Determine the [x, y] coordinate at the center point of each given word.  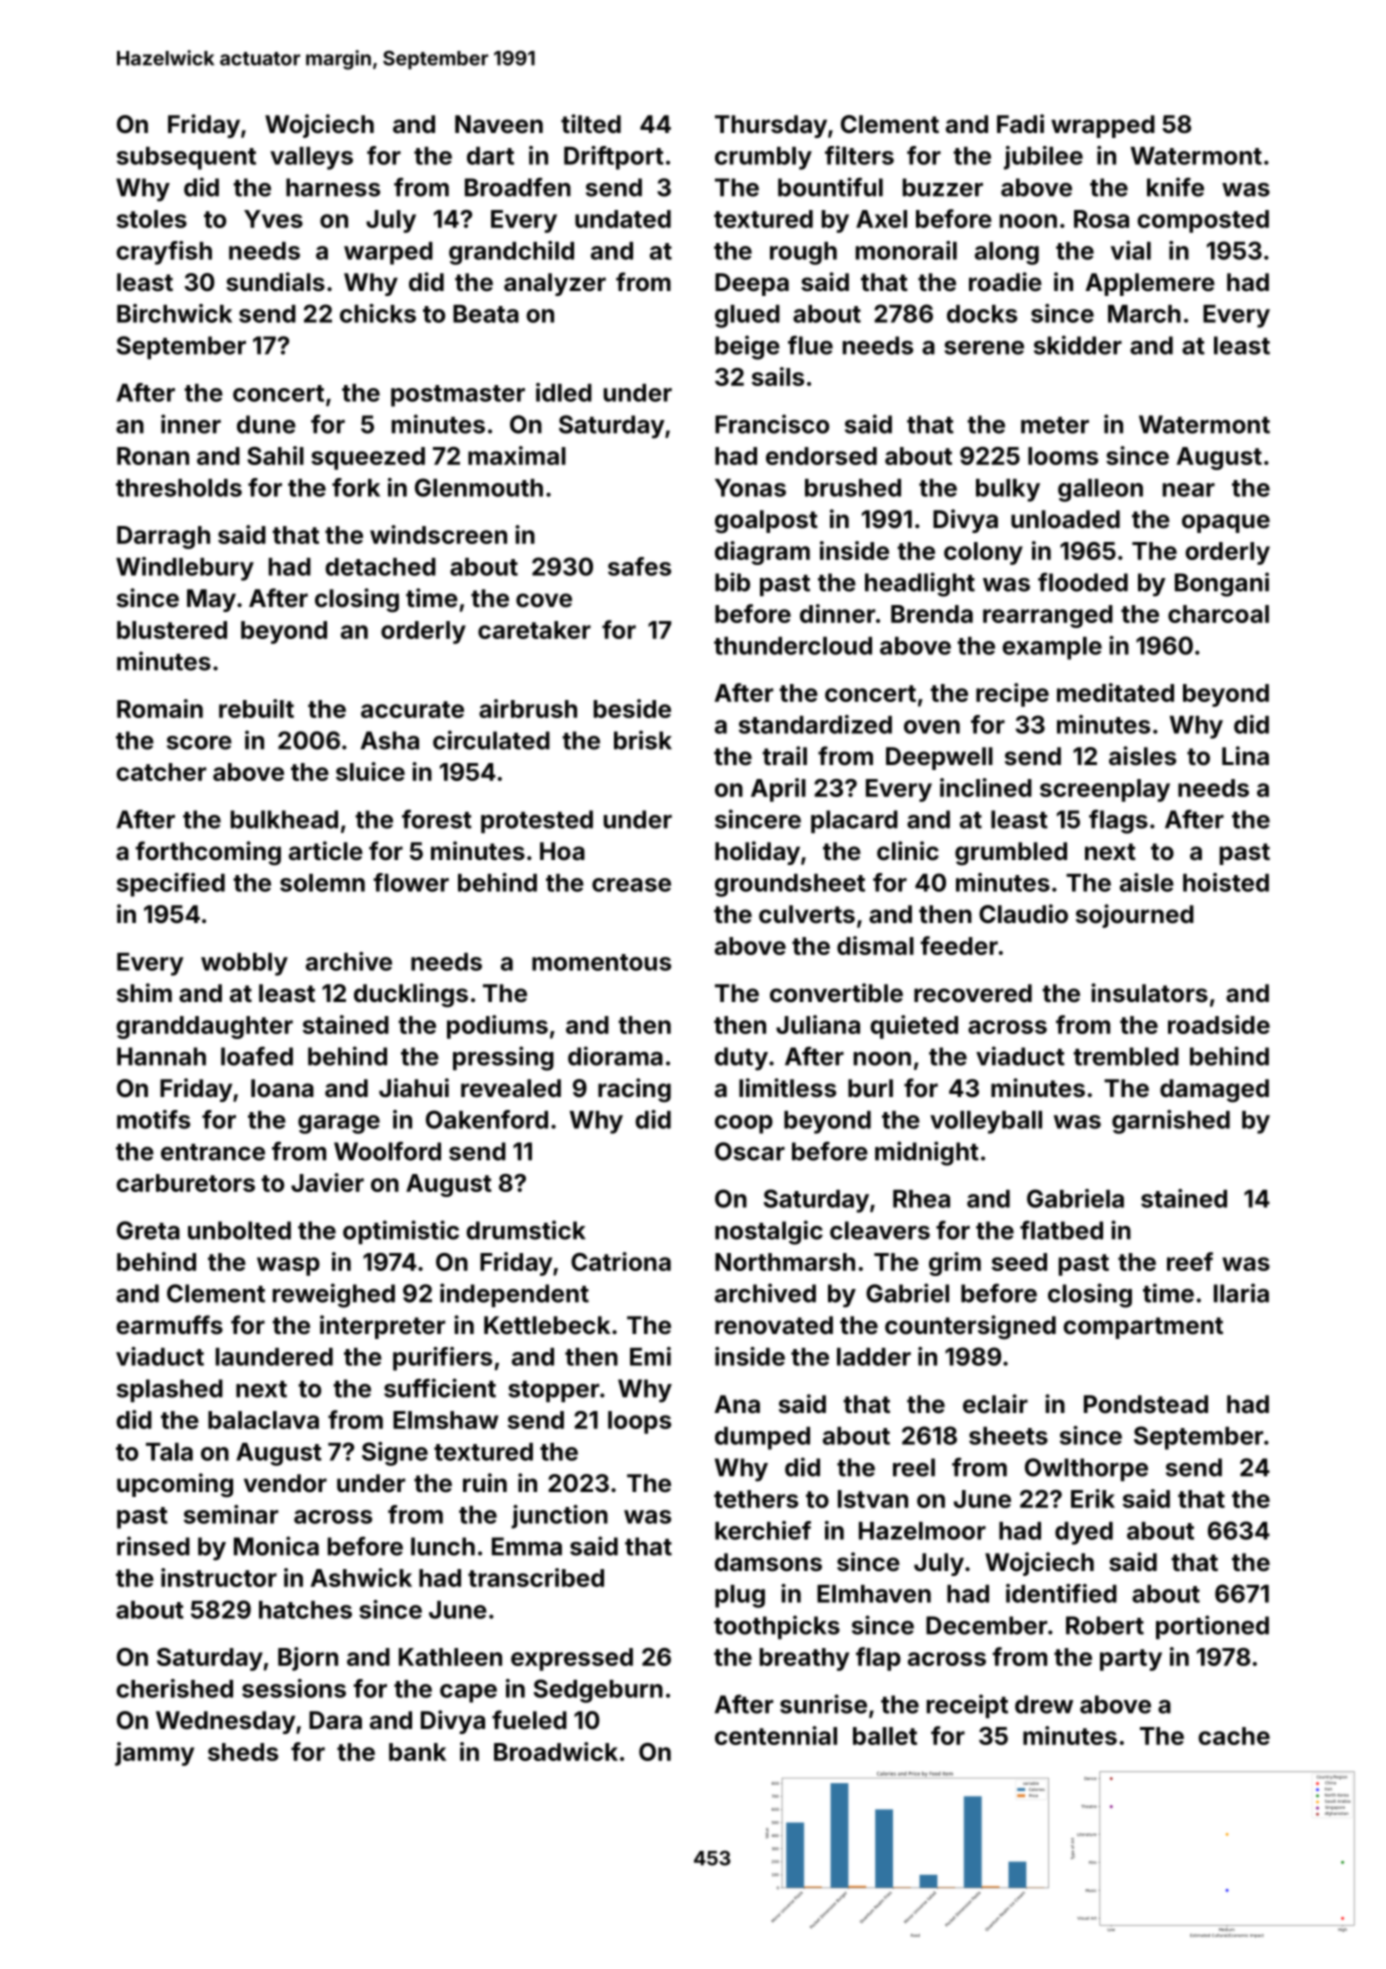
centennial [776, 1735]
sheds [243, 1752]
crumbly [763, 158]
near [1189, 490]
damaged [1214, 1090]
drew [1044, 1704]
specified [171, 885]
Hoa [562, 851]
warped [388, 253]
